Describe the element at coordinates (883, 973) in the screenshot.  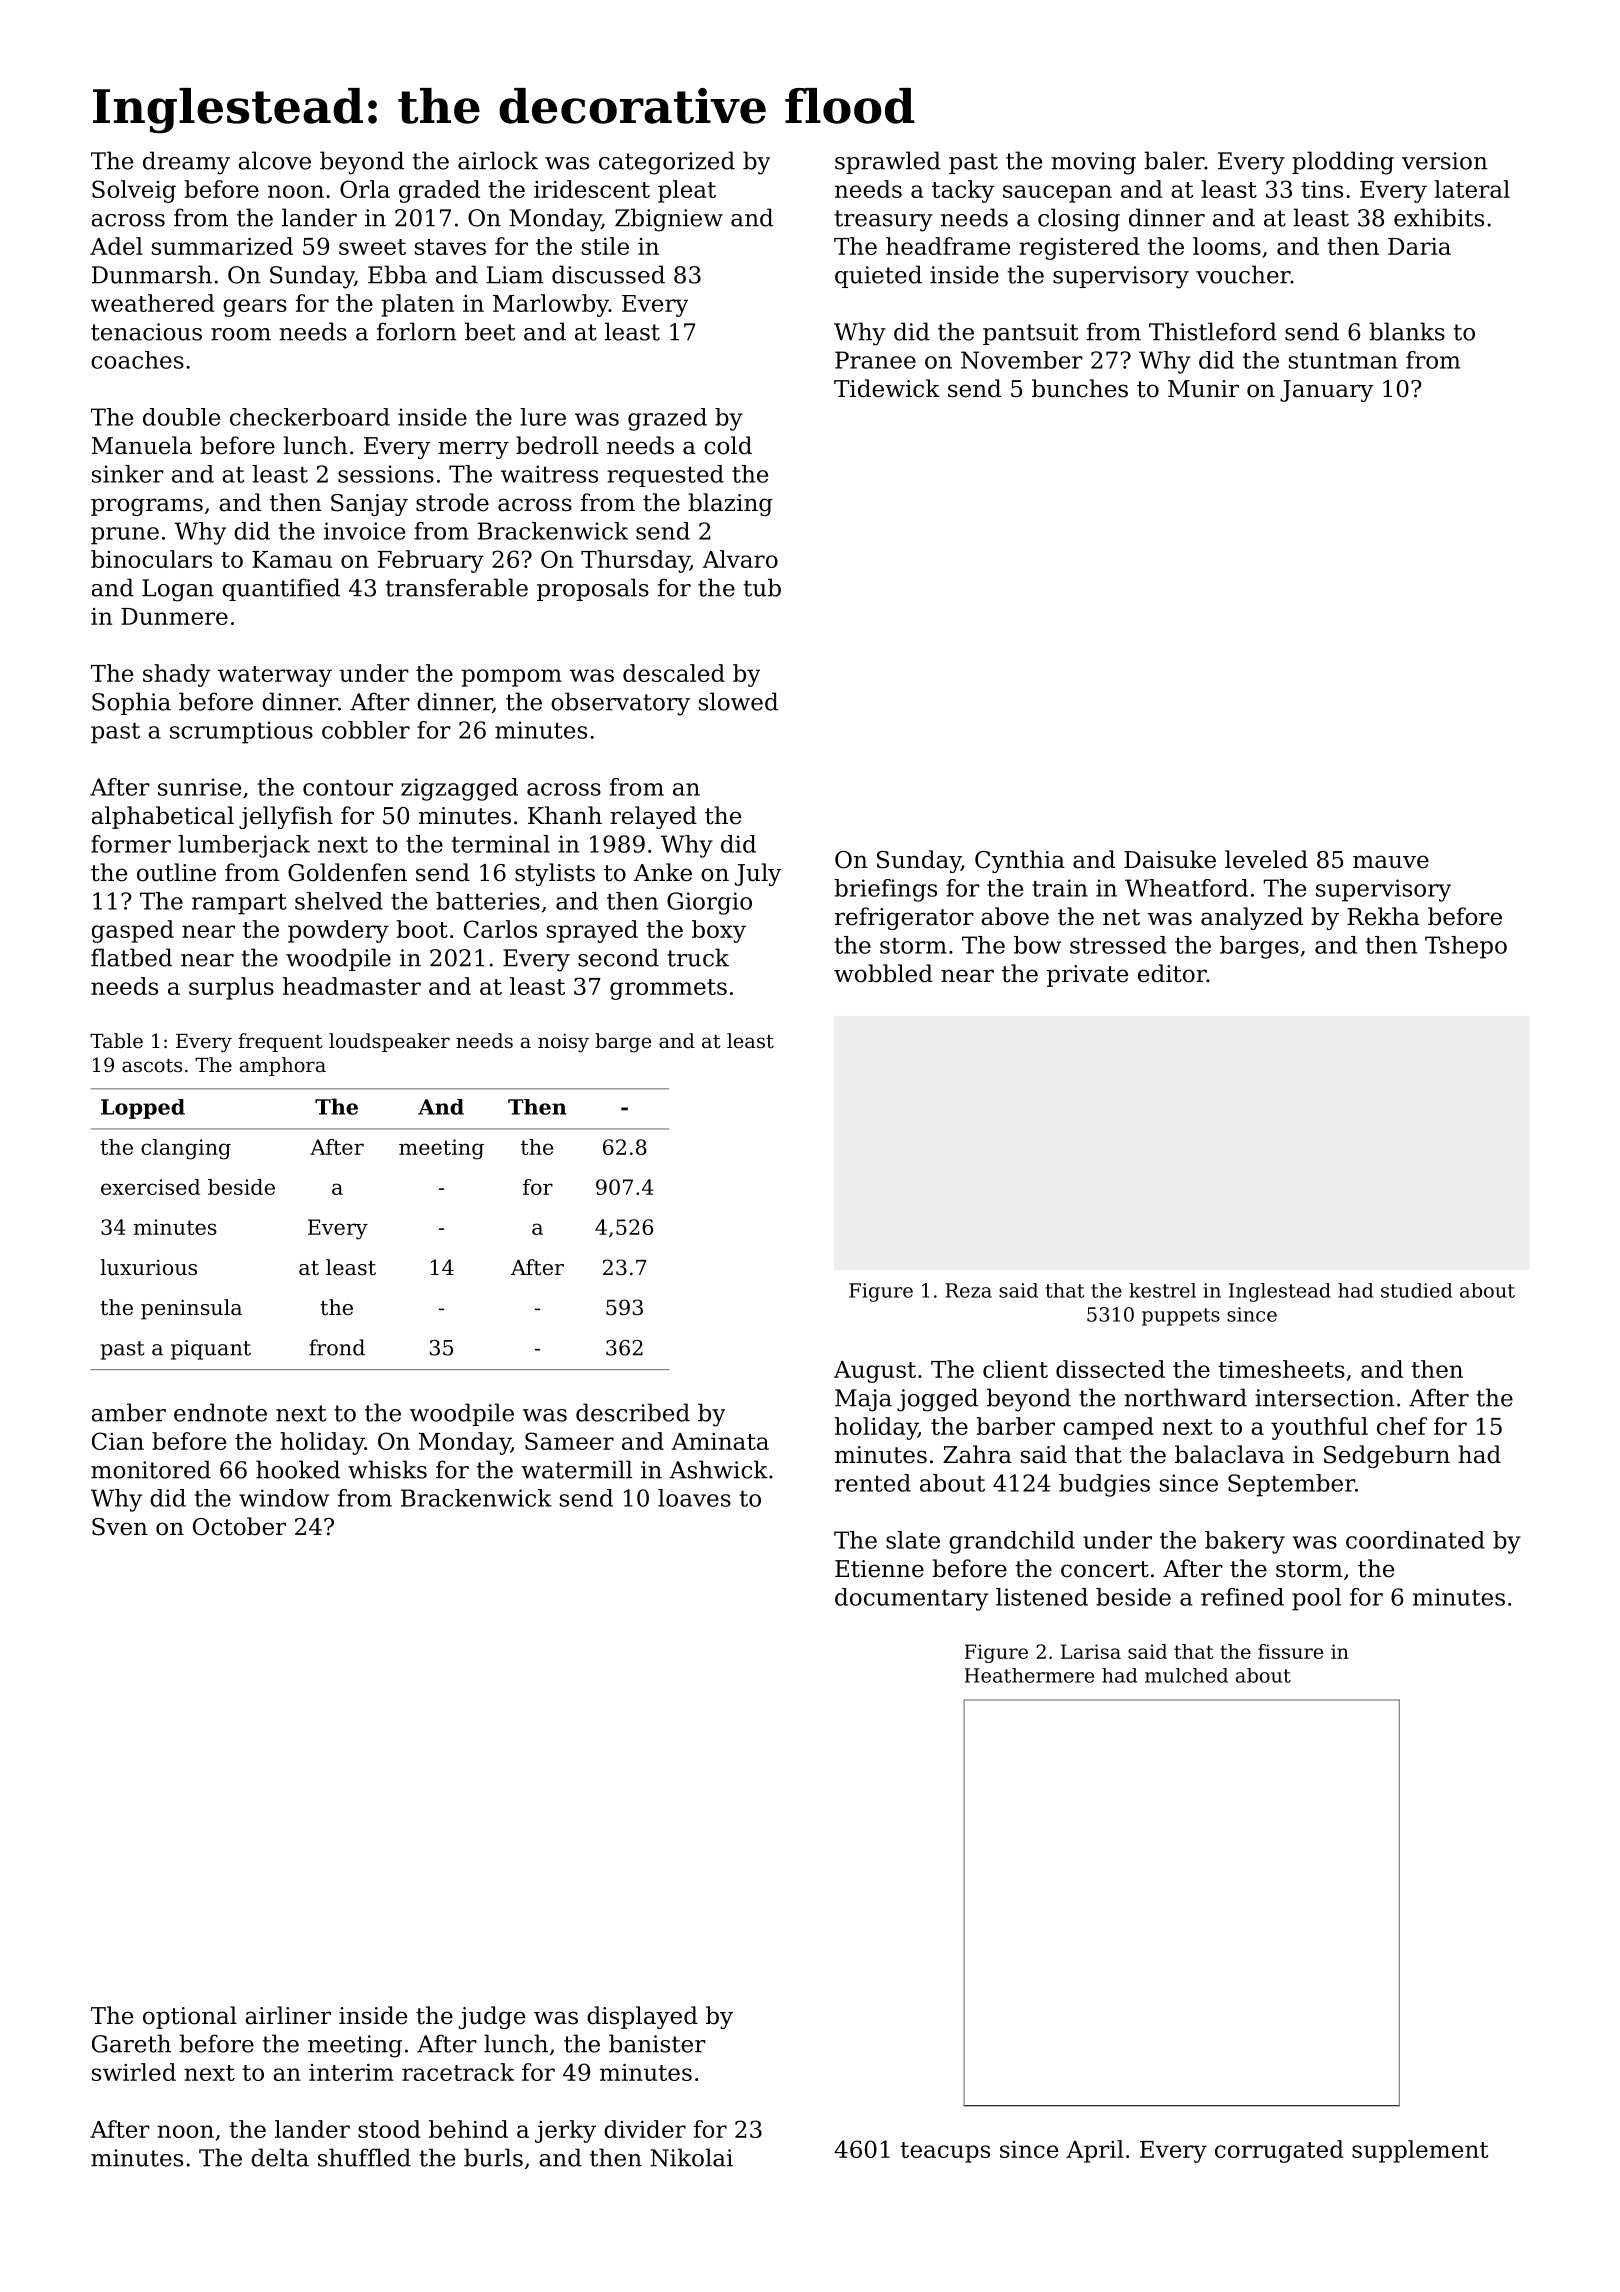
I see `wobbled` at that location.
